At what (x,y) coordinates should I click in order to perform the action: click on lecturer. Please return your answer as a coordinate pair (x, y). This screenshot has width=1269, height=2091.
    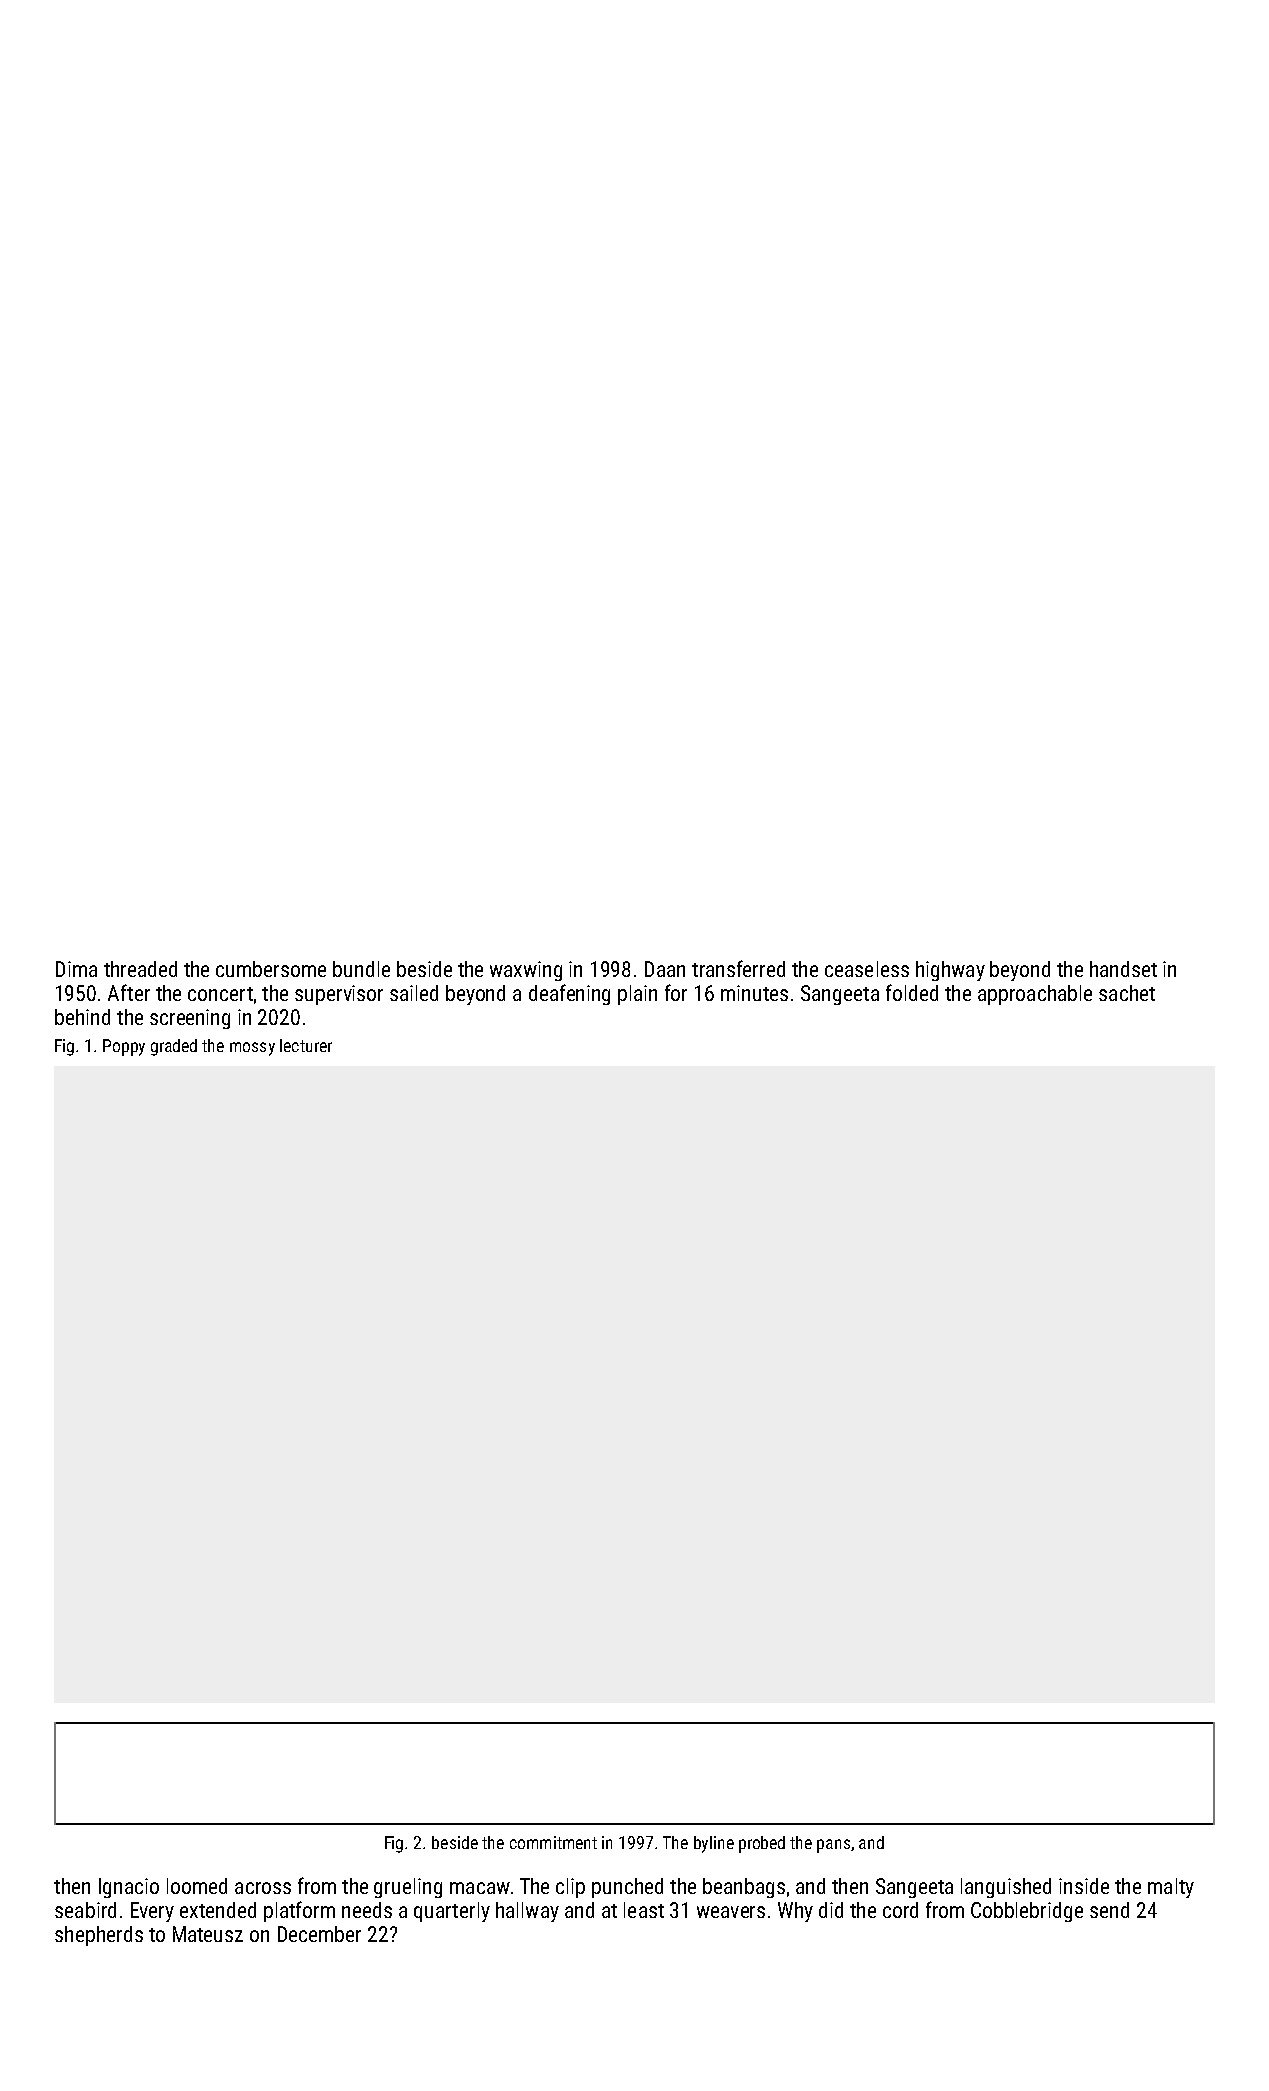
    Looking at the image, I should click on (306, 1045).
